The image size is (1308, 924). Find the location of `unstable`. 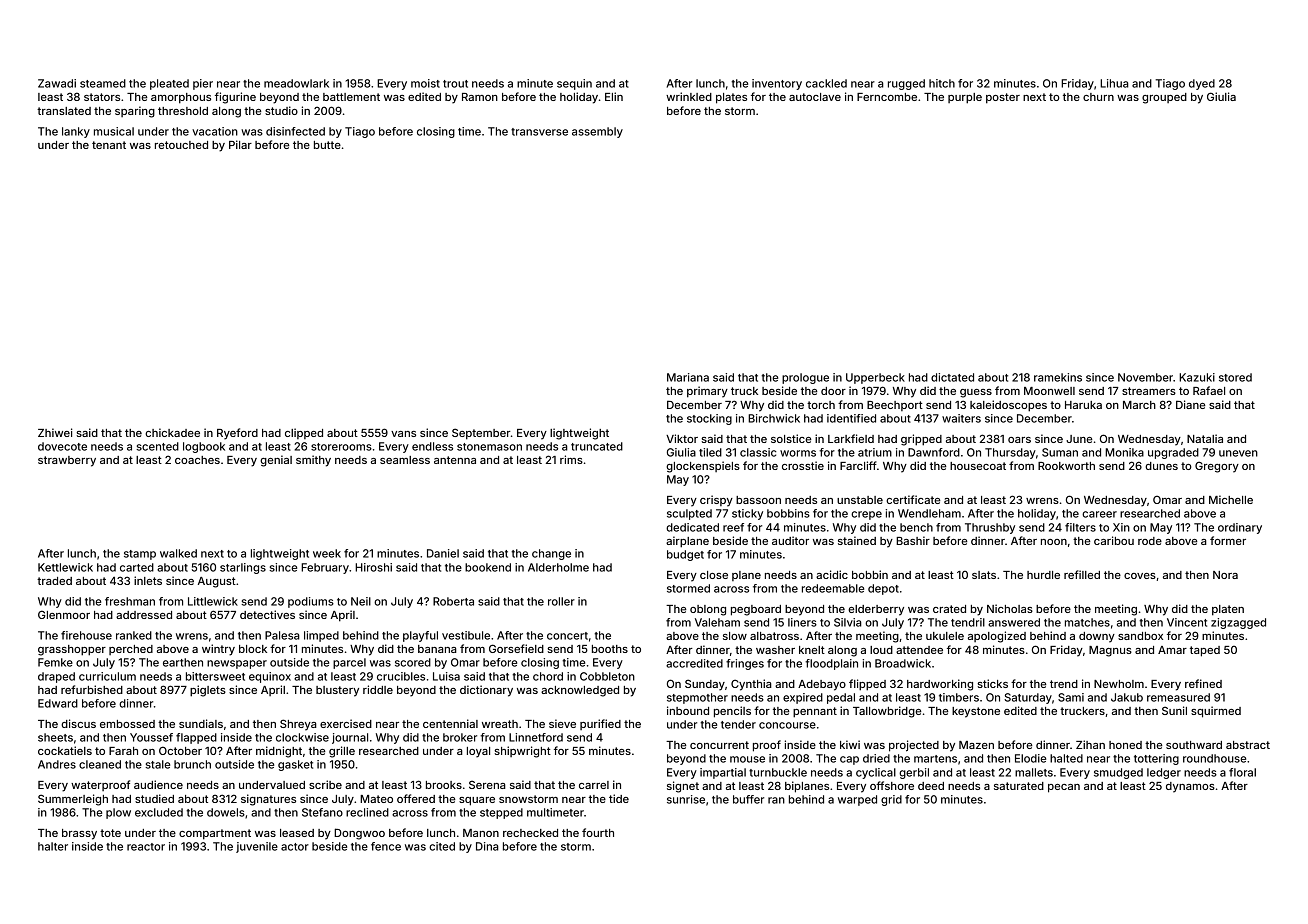

unstable is located at coordinates (860, 500).
